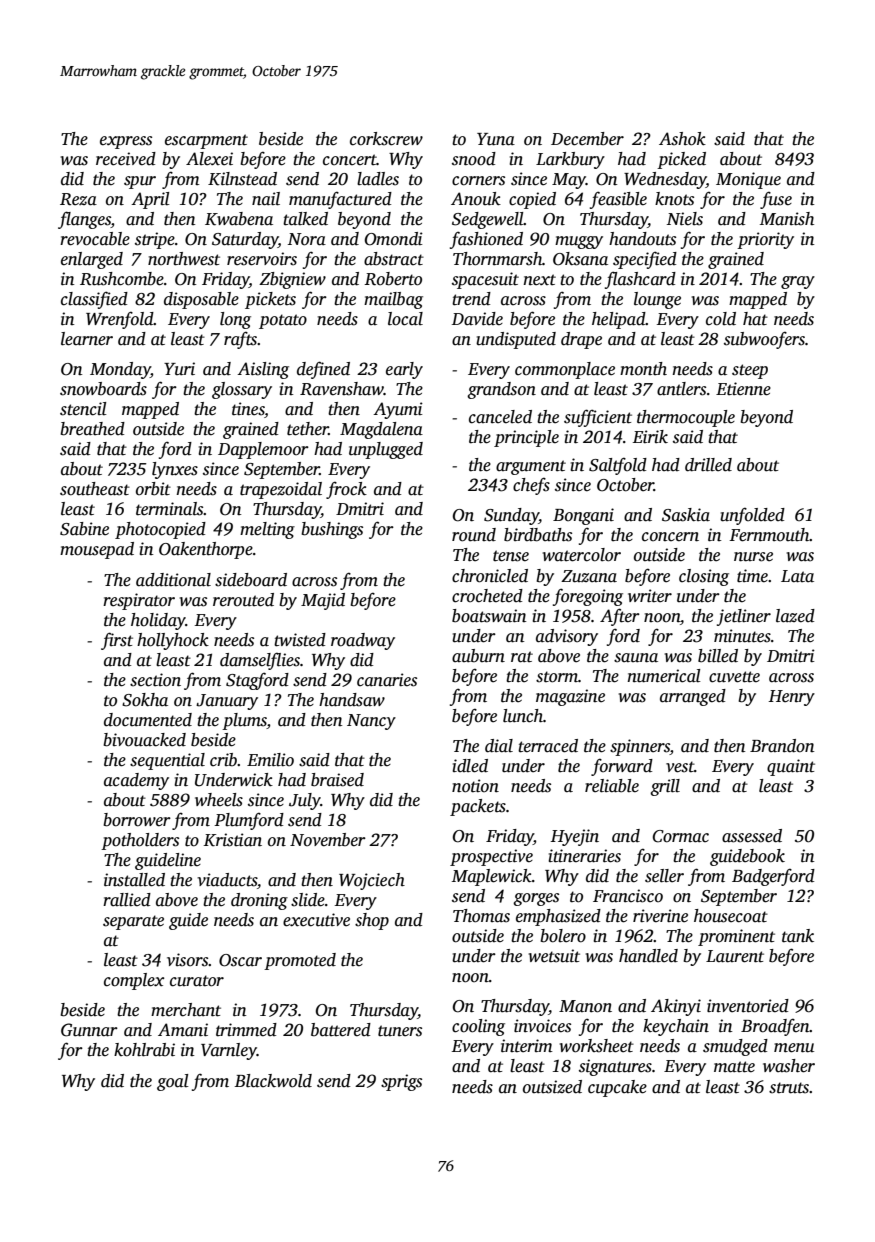  Describe the element at coordinates (363, 641) in the screenshot. I see `roadway` at that location.
